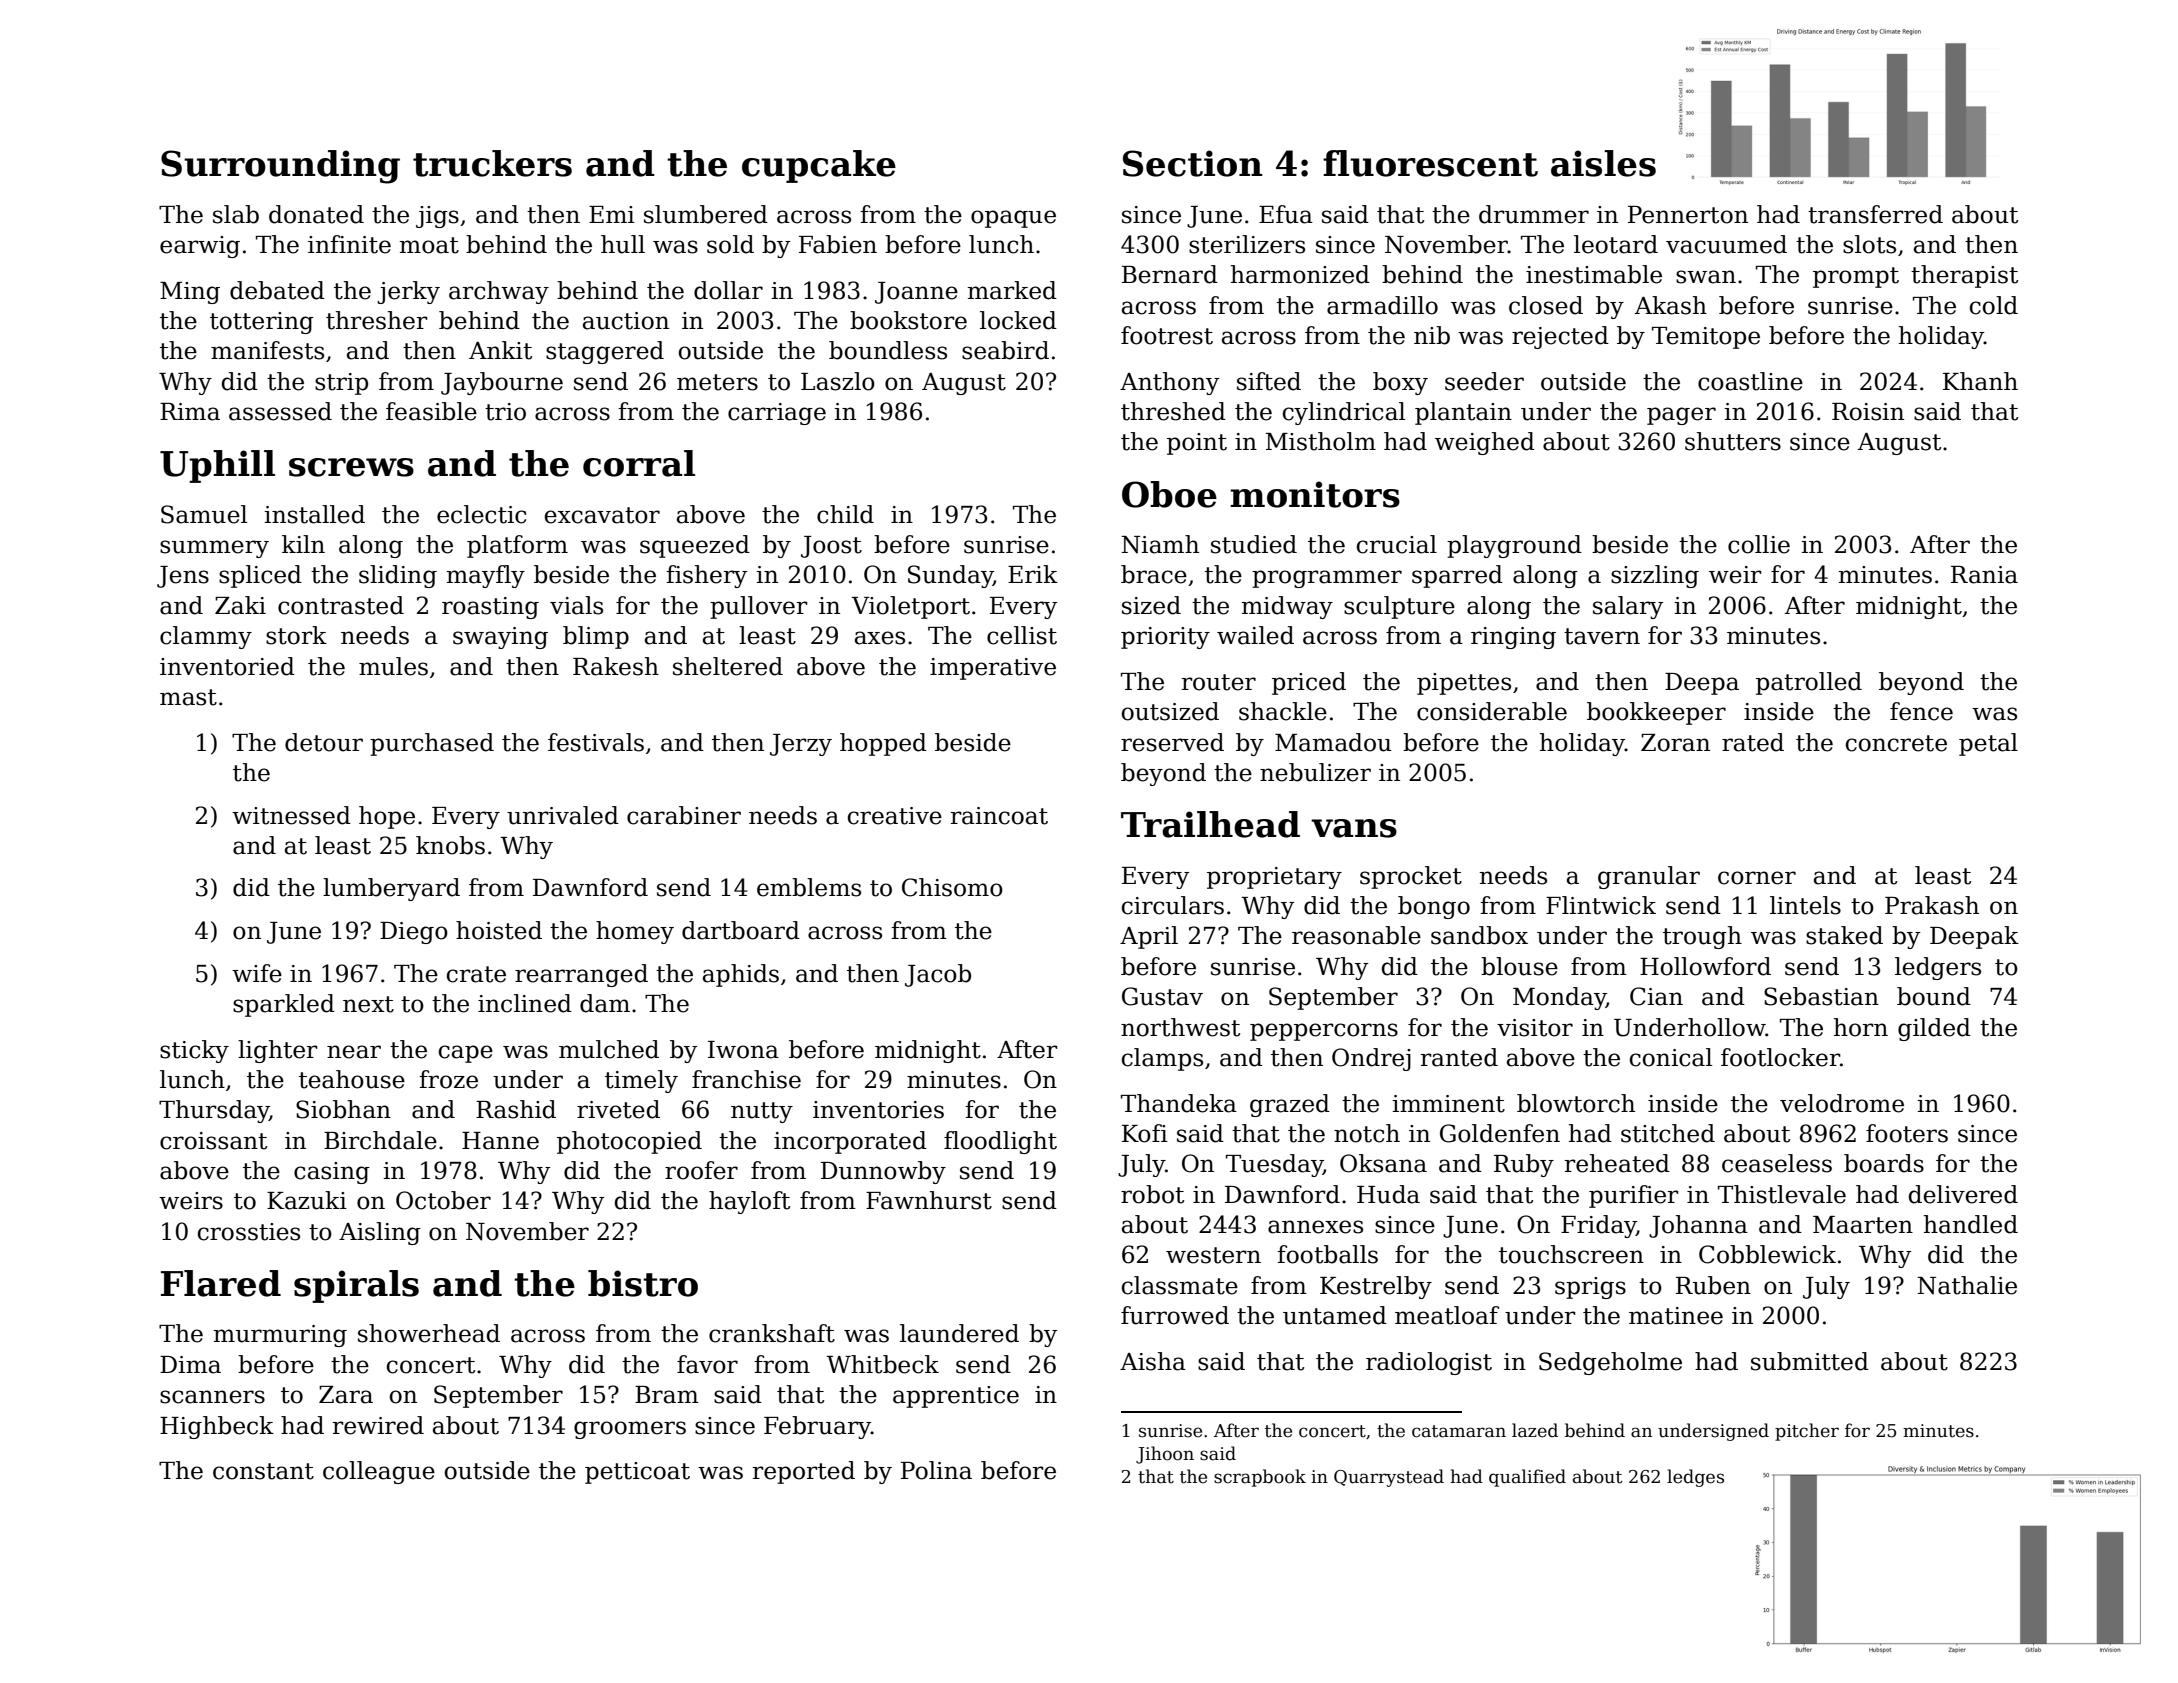 Image resolution: width=2178 pixels, height=1683 pixels. I want to click on playground, so click(1514, 546).
